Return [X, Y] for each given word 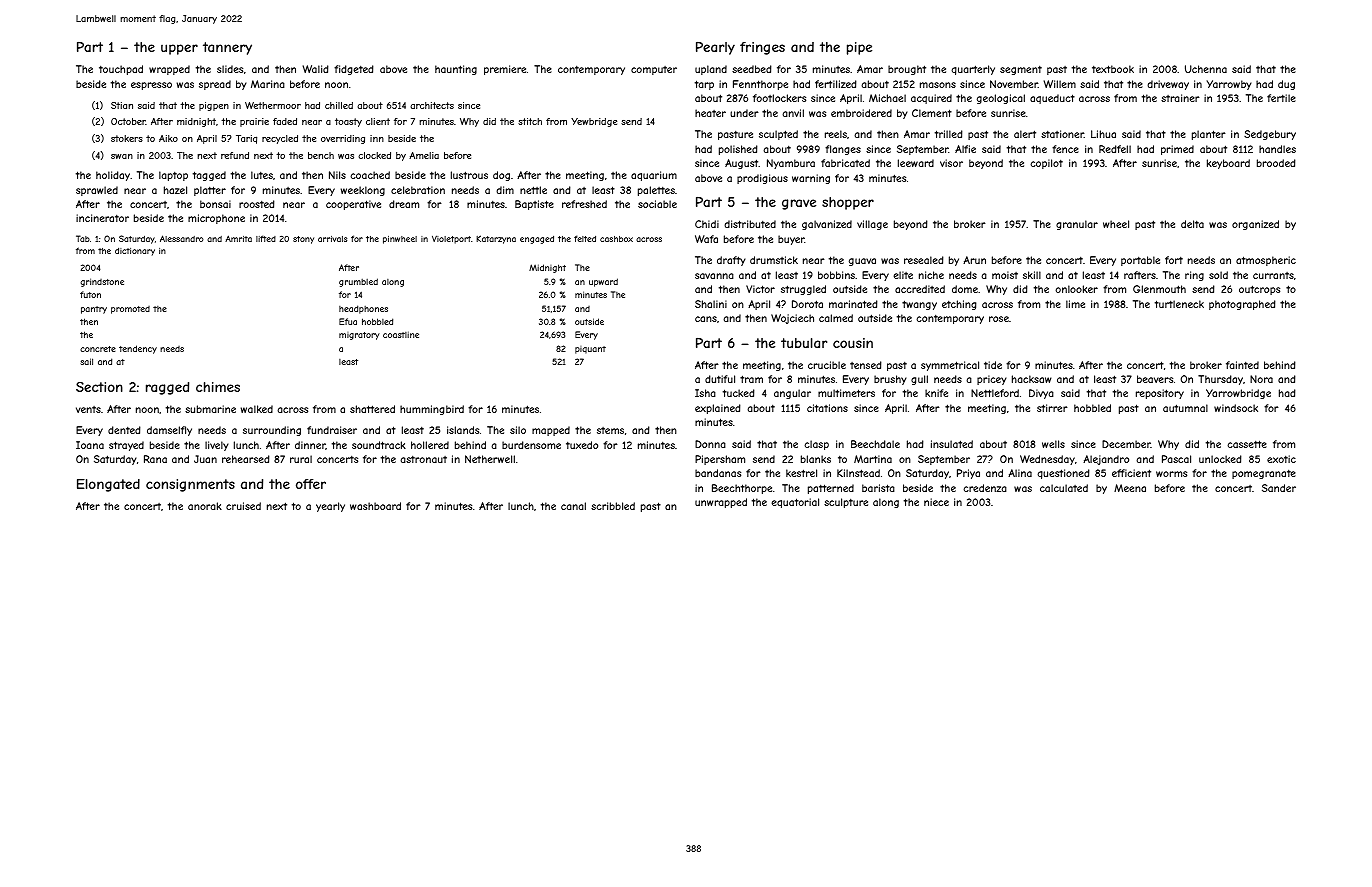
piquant [590, 350]
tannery [227, 48]
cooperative [353, 205]
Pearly [715, 48]
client [378, 121]
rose [999, 319]
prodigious [762, 179]
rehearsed [246, 459]
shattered [372, 409]
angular [792, 394]
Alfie [965, 149]
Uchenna [1206, 69]
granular [1077, 225]
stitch [530, 121]
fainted [1242, 365]
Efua [348, 321]
